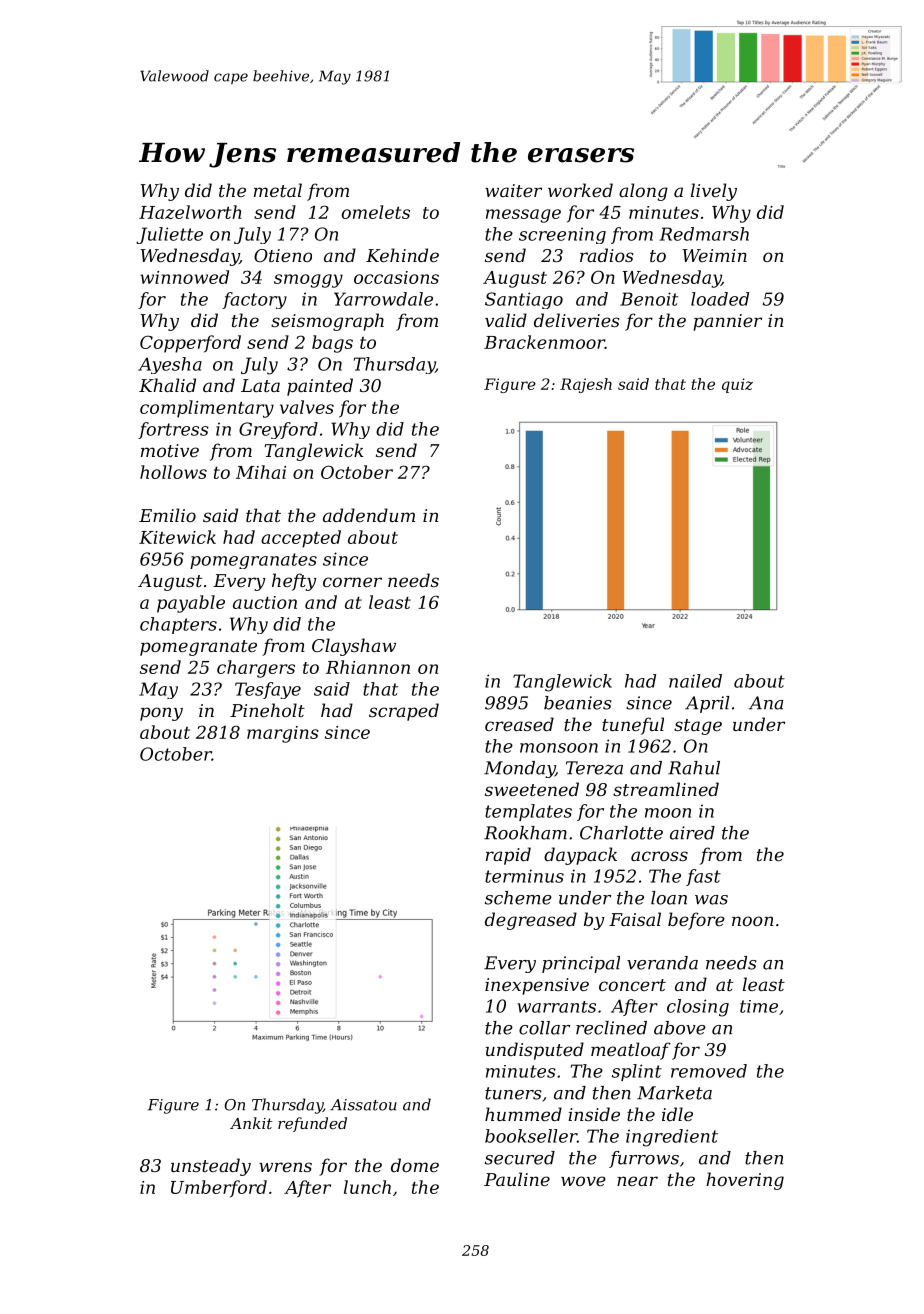  Describe the element at coordinates (635, 919) in the page. I see `Faisal` at that location.
